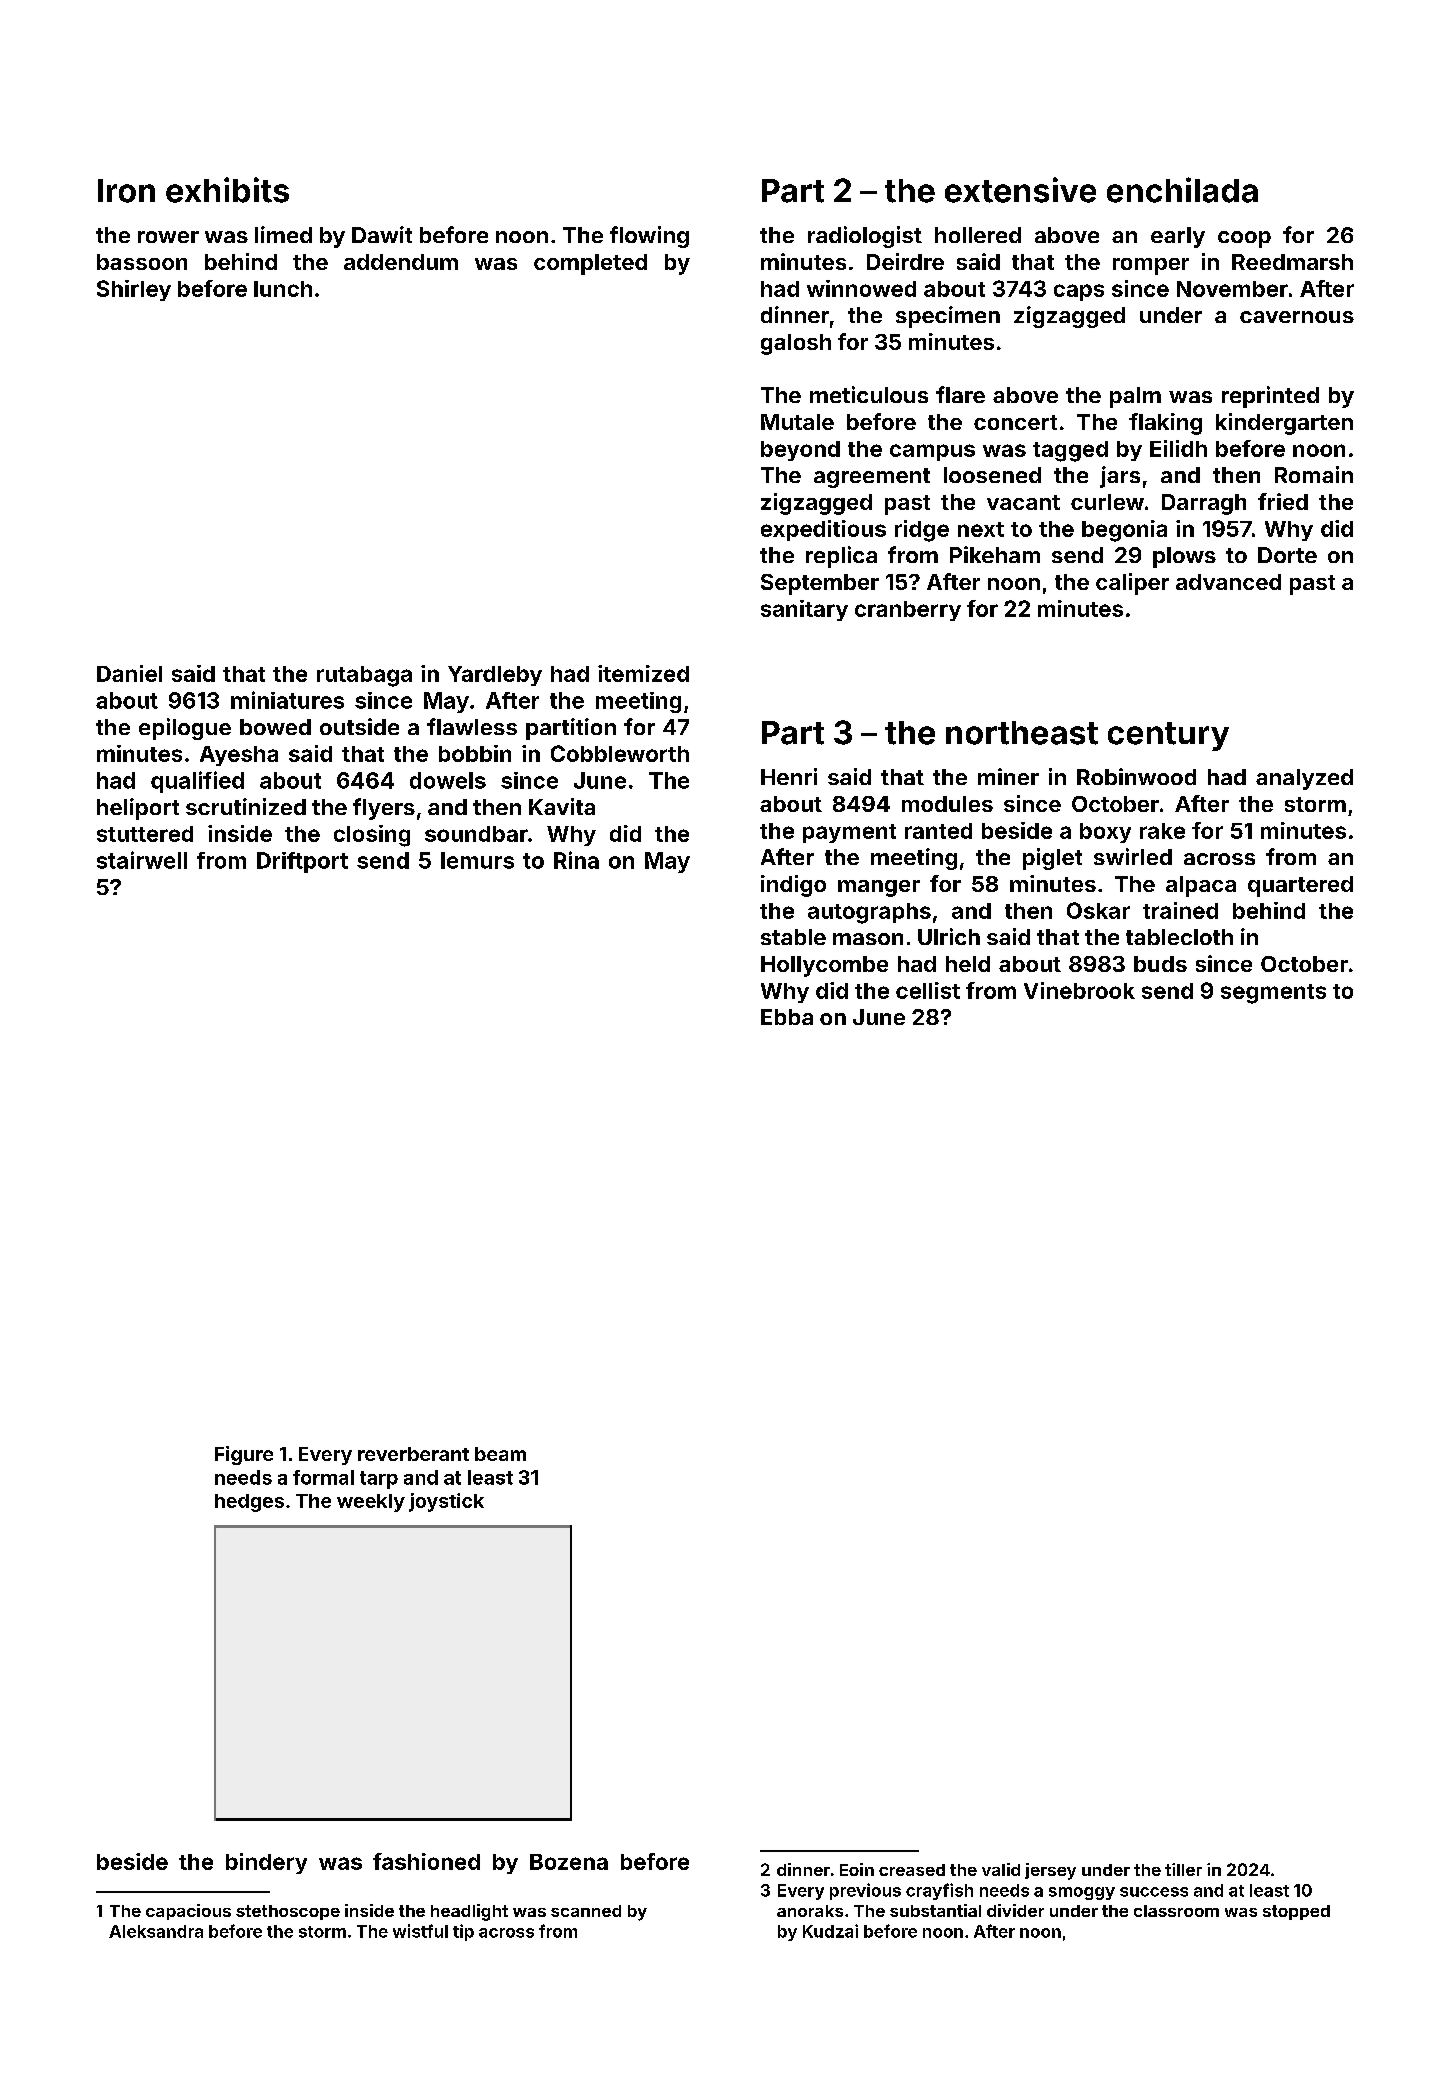 This image has width=1450, height=2100. Describe the element at coordinates (796, 344) in the image. I see `galosh` at that location.
